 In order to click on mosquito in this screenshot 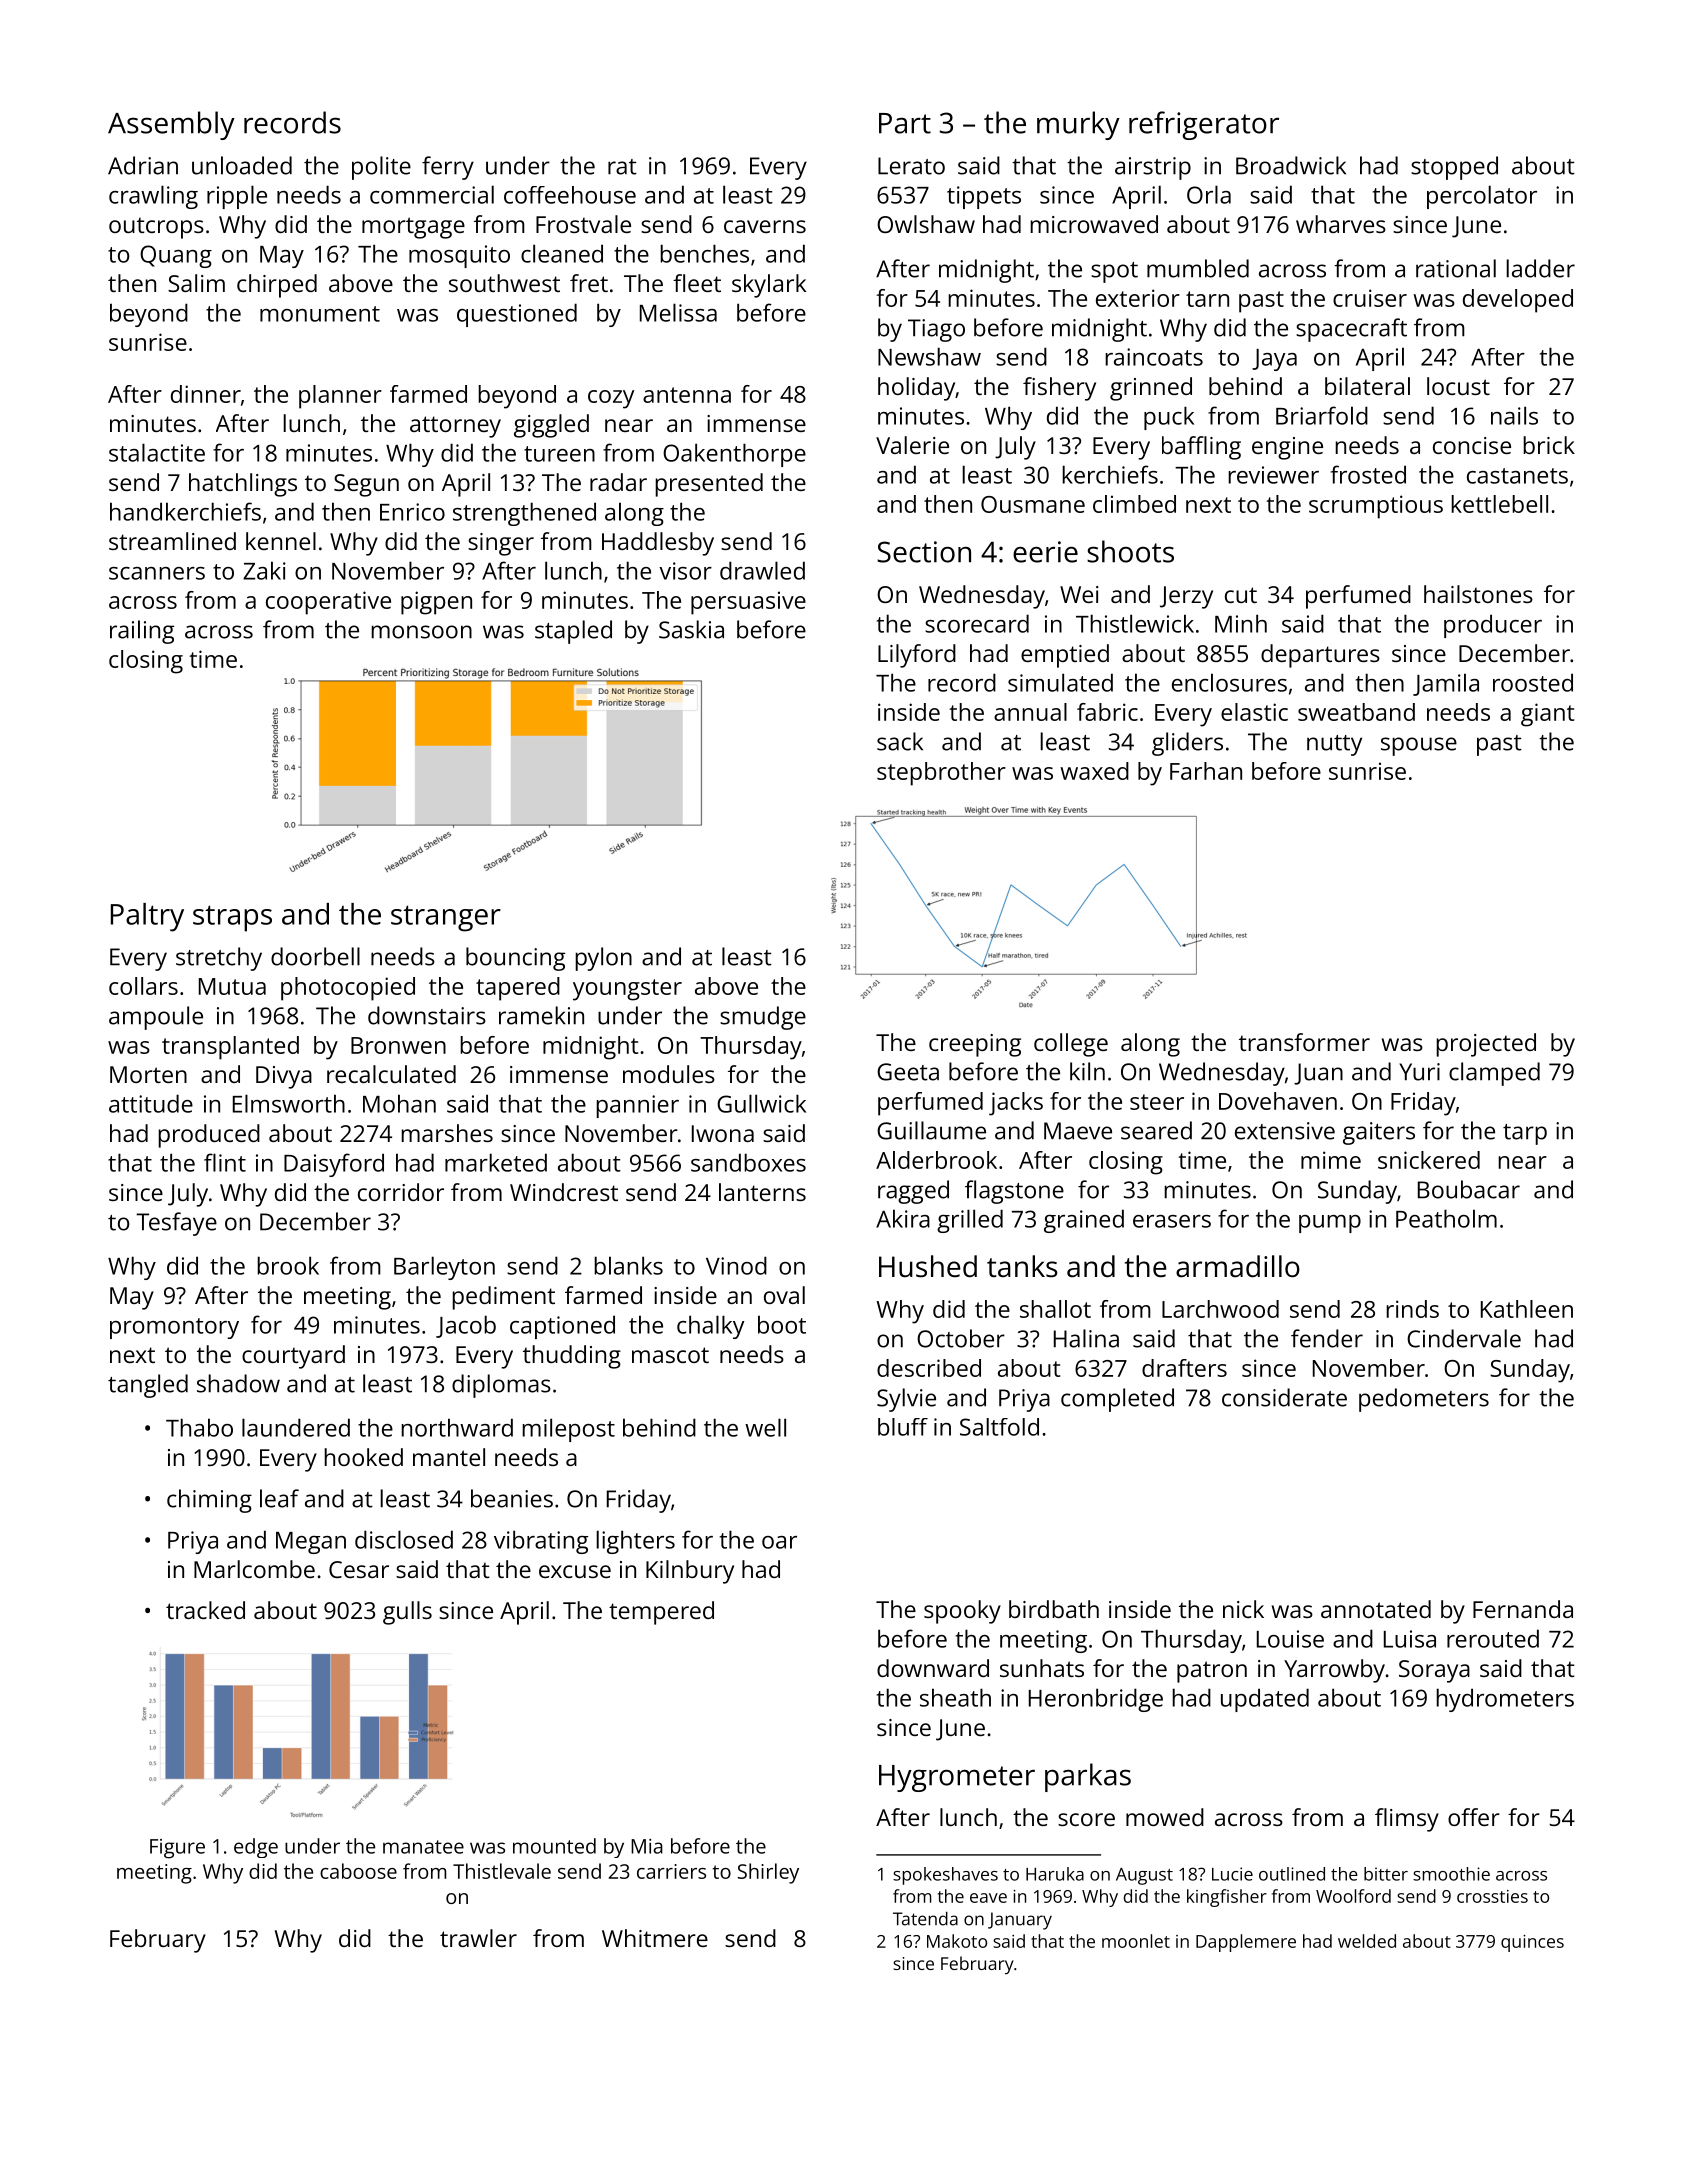, I will do `click(459, 256)`.
